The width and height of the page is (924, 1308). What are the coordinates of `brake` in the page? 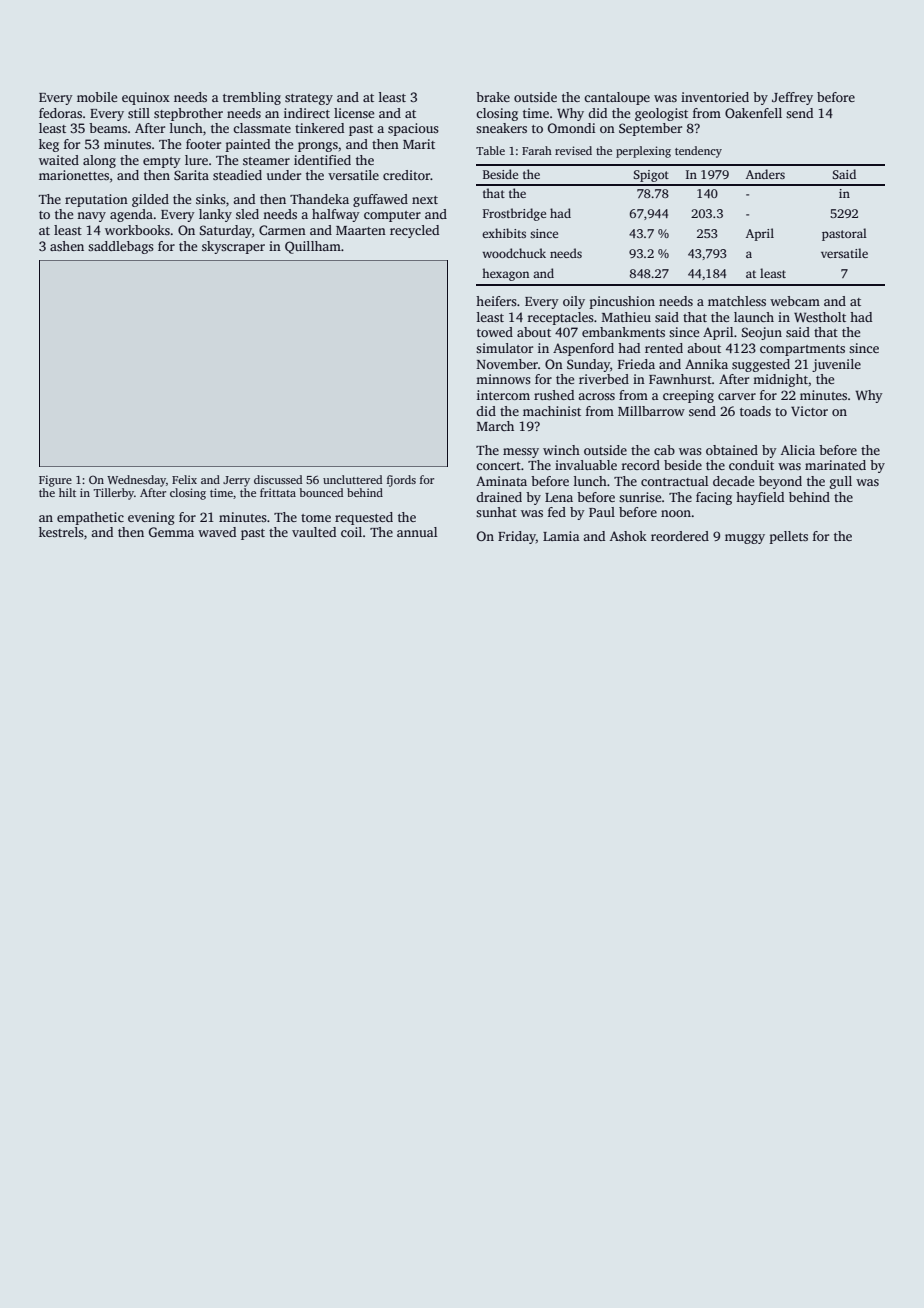 It's located at (493, 97).
